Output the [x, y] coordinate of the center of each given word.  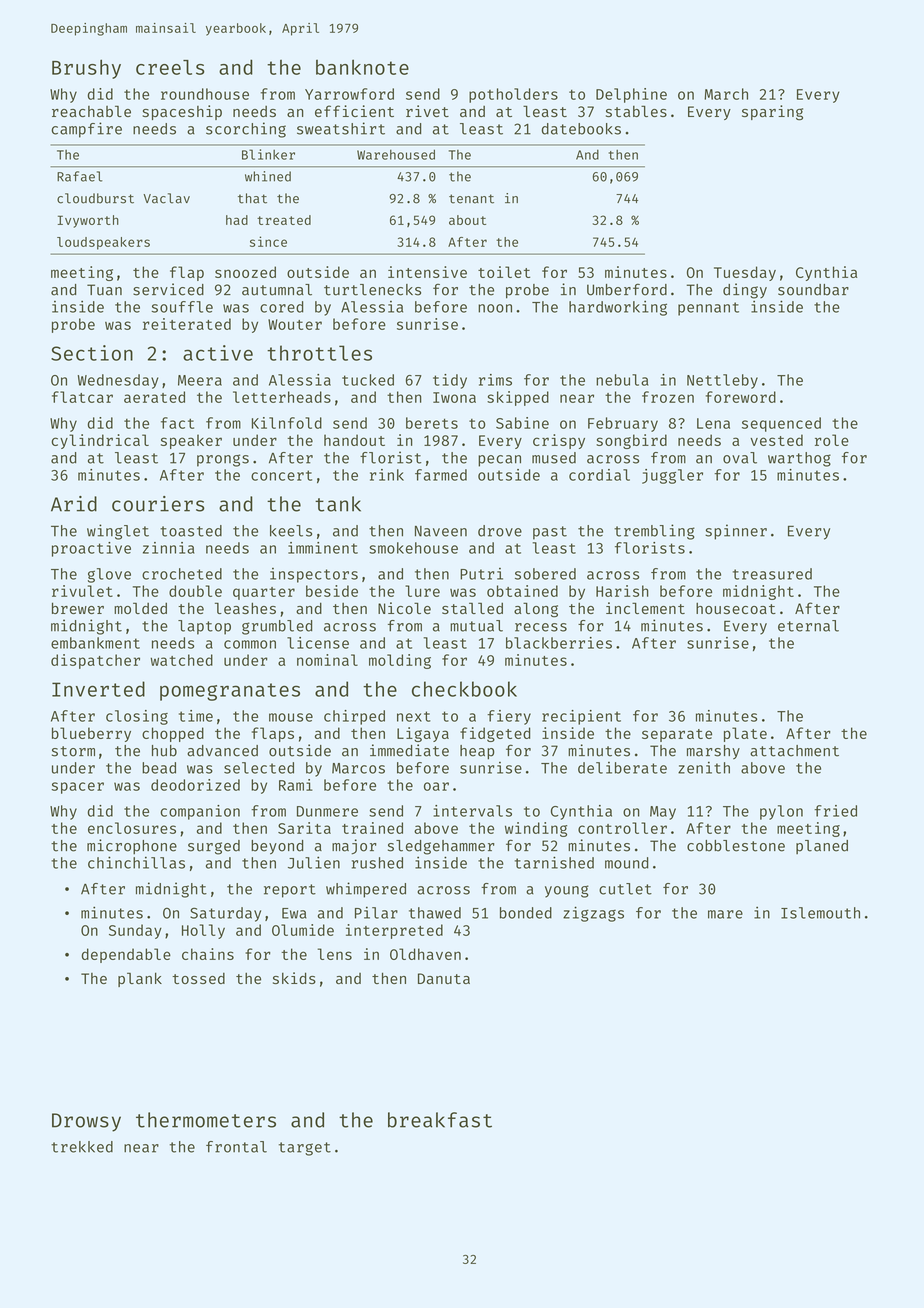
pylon [781, 812]
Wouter [295, 324]
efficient [354, 111]
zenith [704, 767]
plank [140, 979]
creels [170, 67]
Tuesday [745, 273]
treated [284, 220]
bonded [526, 913]
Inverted [98, 689]
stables [636, 111]
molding [400, 661]
